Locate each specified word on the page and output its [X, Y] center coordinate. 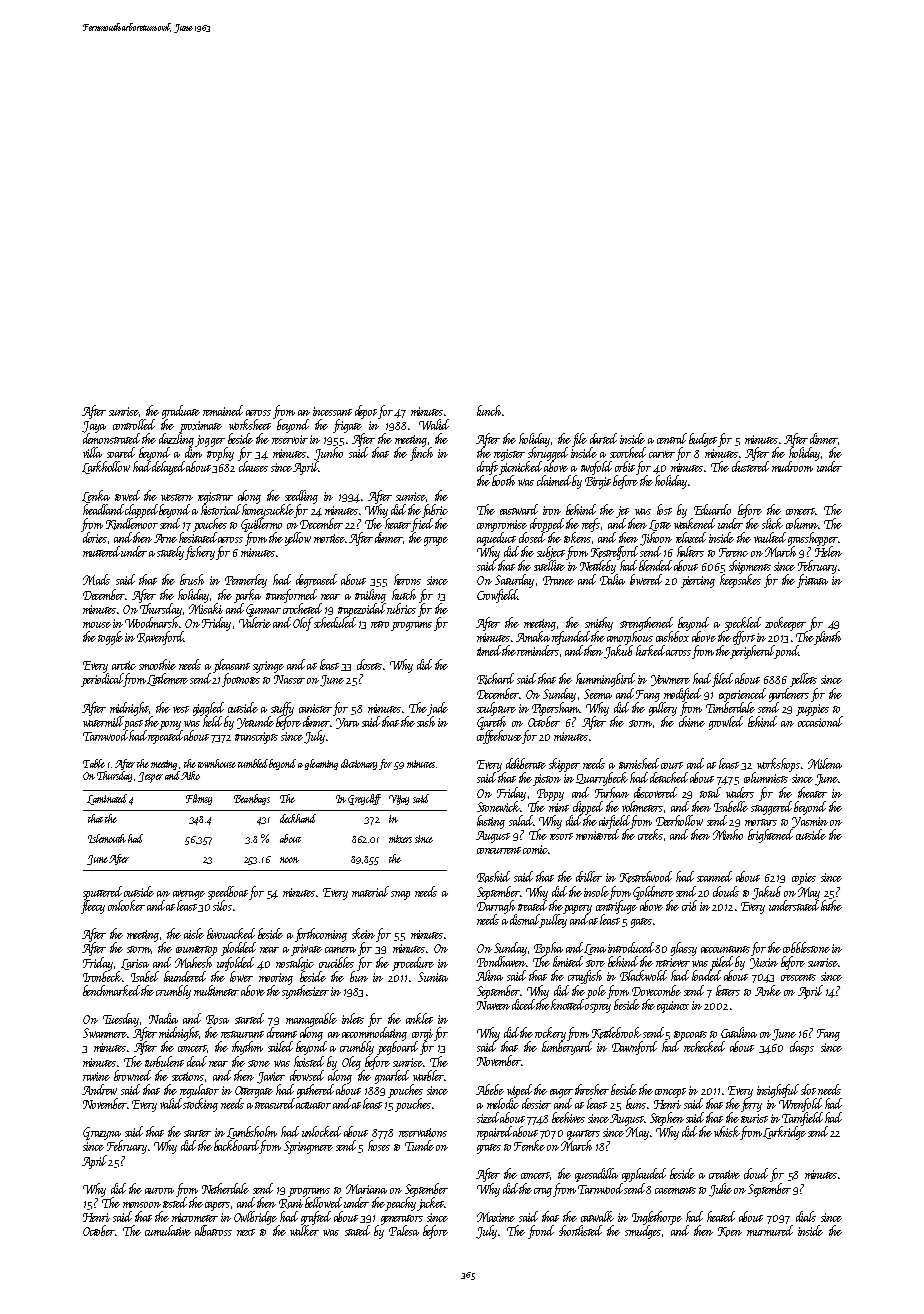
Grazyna [102, 1133]
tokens [577, 537]
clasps [802, 1048]
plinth [827, 638]
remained [223, 410]
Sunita [433, 977]
